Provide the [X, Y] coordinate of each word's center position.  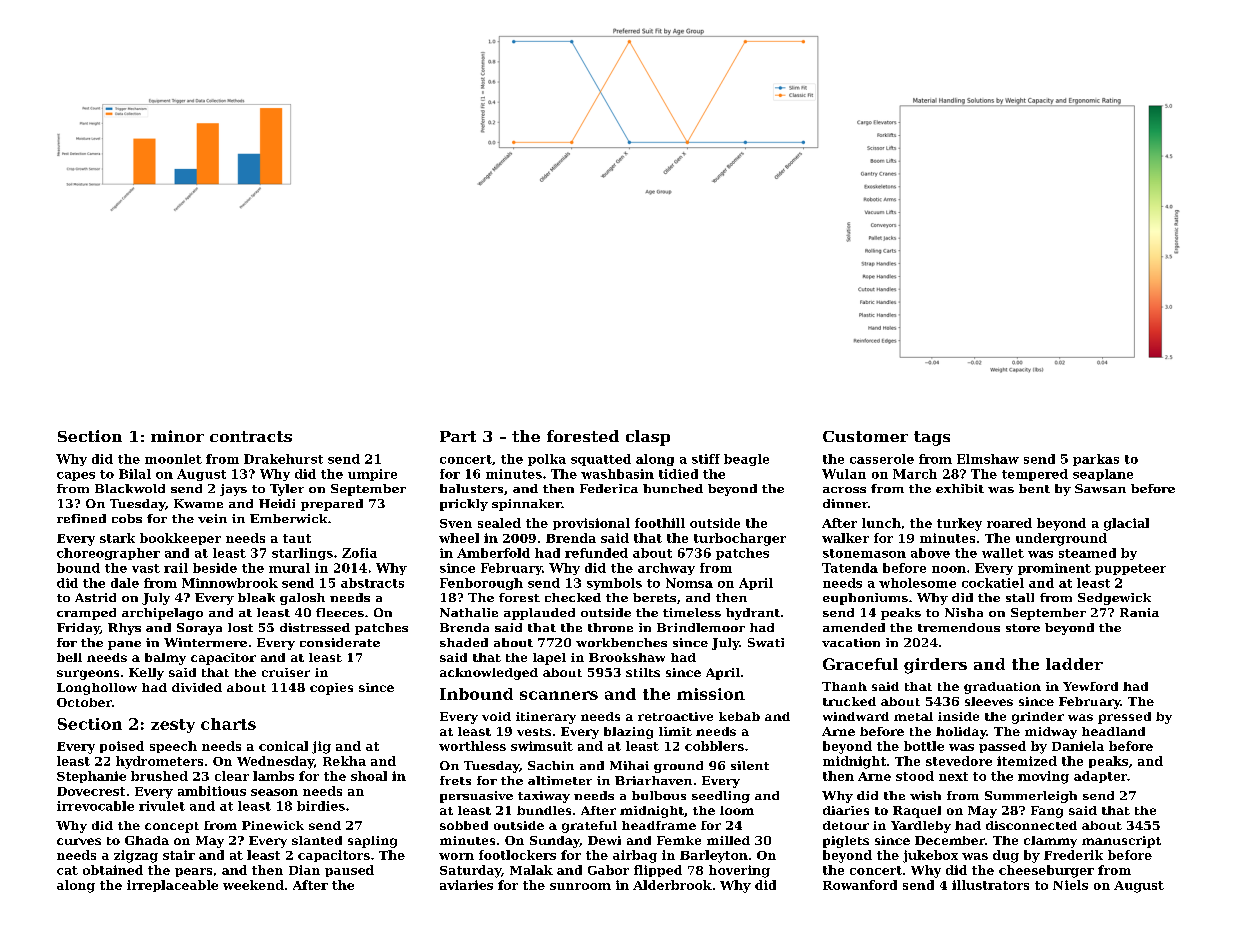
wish [925, 795]
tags [932, 438]
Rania [1139, 612]
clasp [648, 438]
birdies [321, 806]
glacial [1126, 524]
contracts [251, 436]
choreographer [108, 554]
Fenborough [481, 584]
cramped [86, 614]
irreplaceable [172, 886]
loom [737, 810]
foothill [660, 523]
